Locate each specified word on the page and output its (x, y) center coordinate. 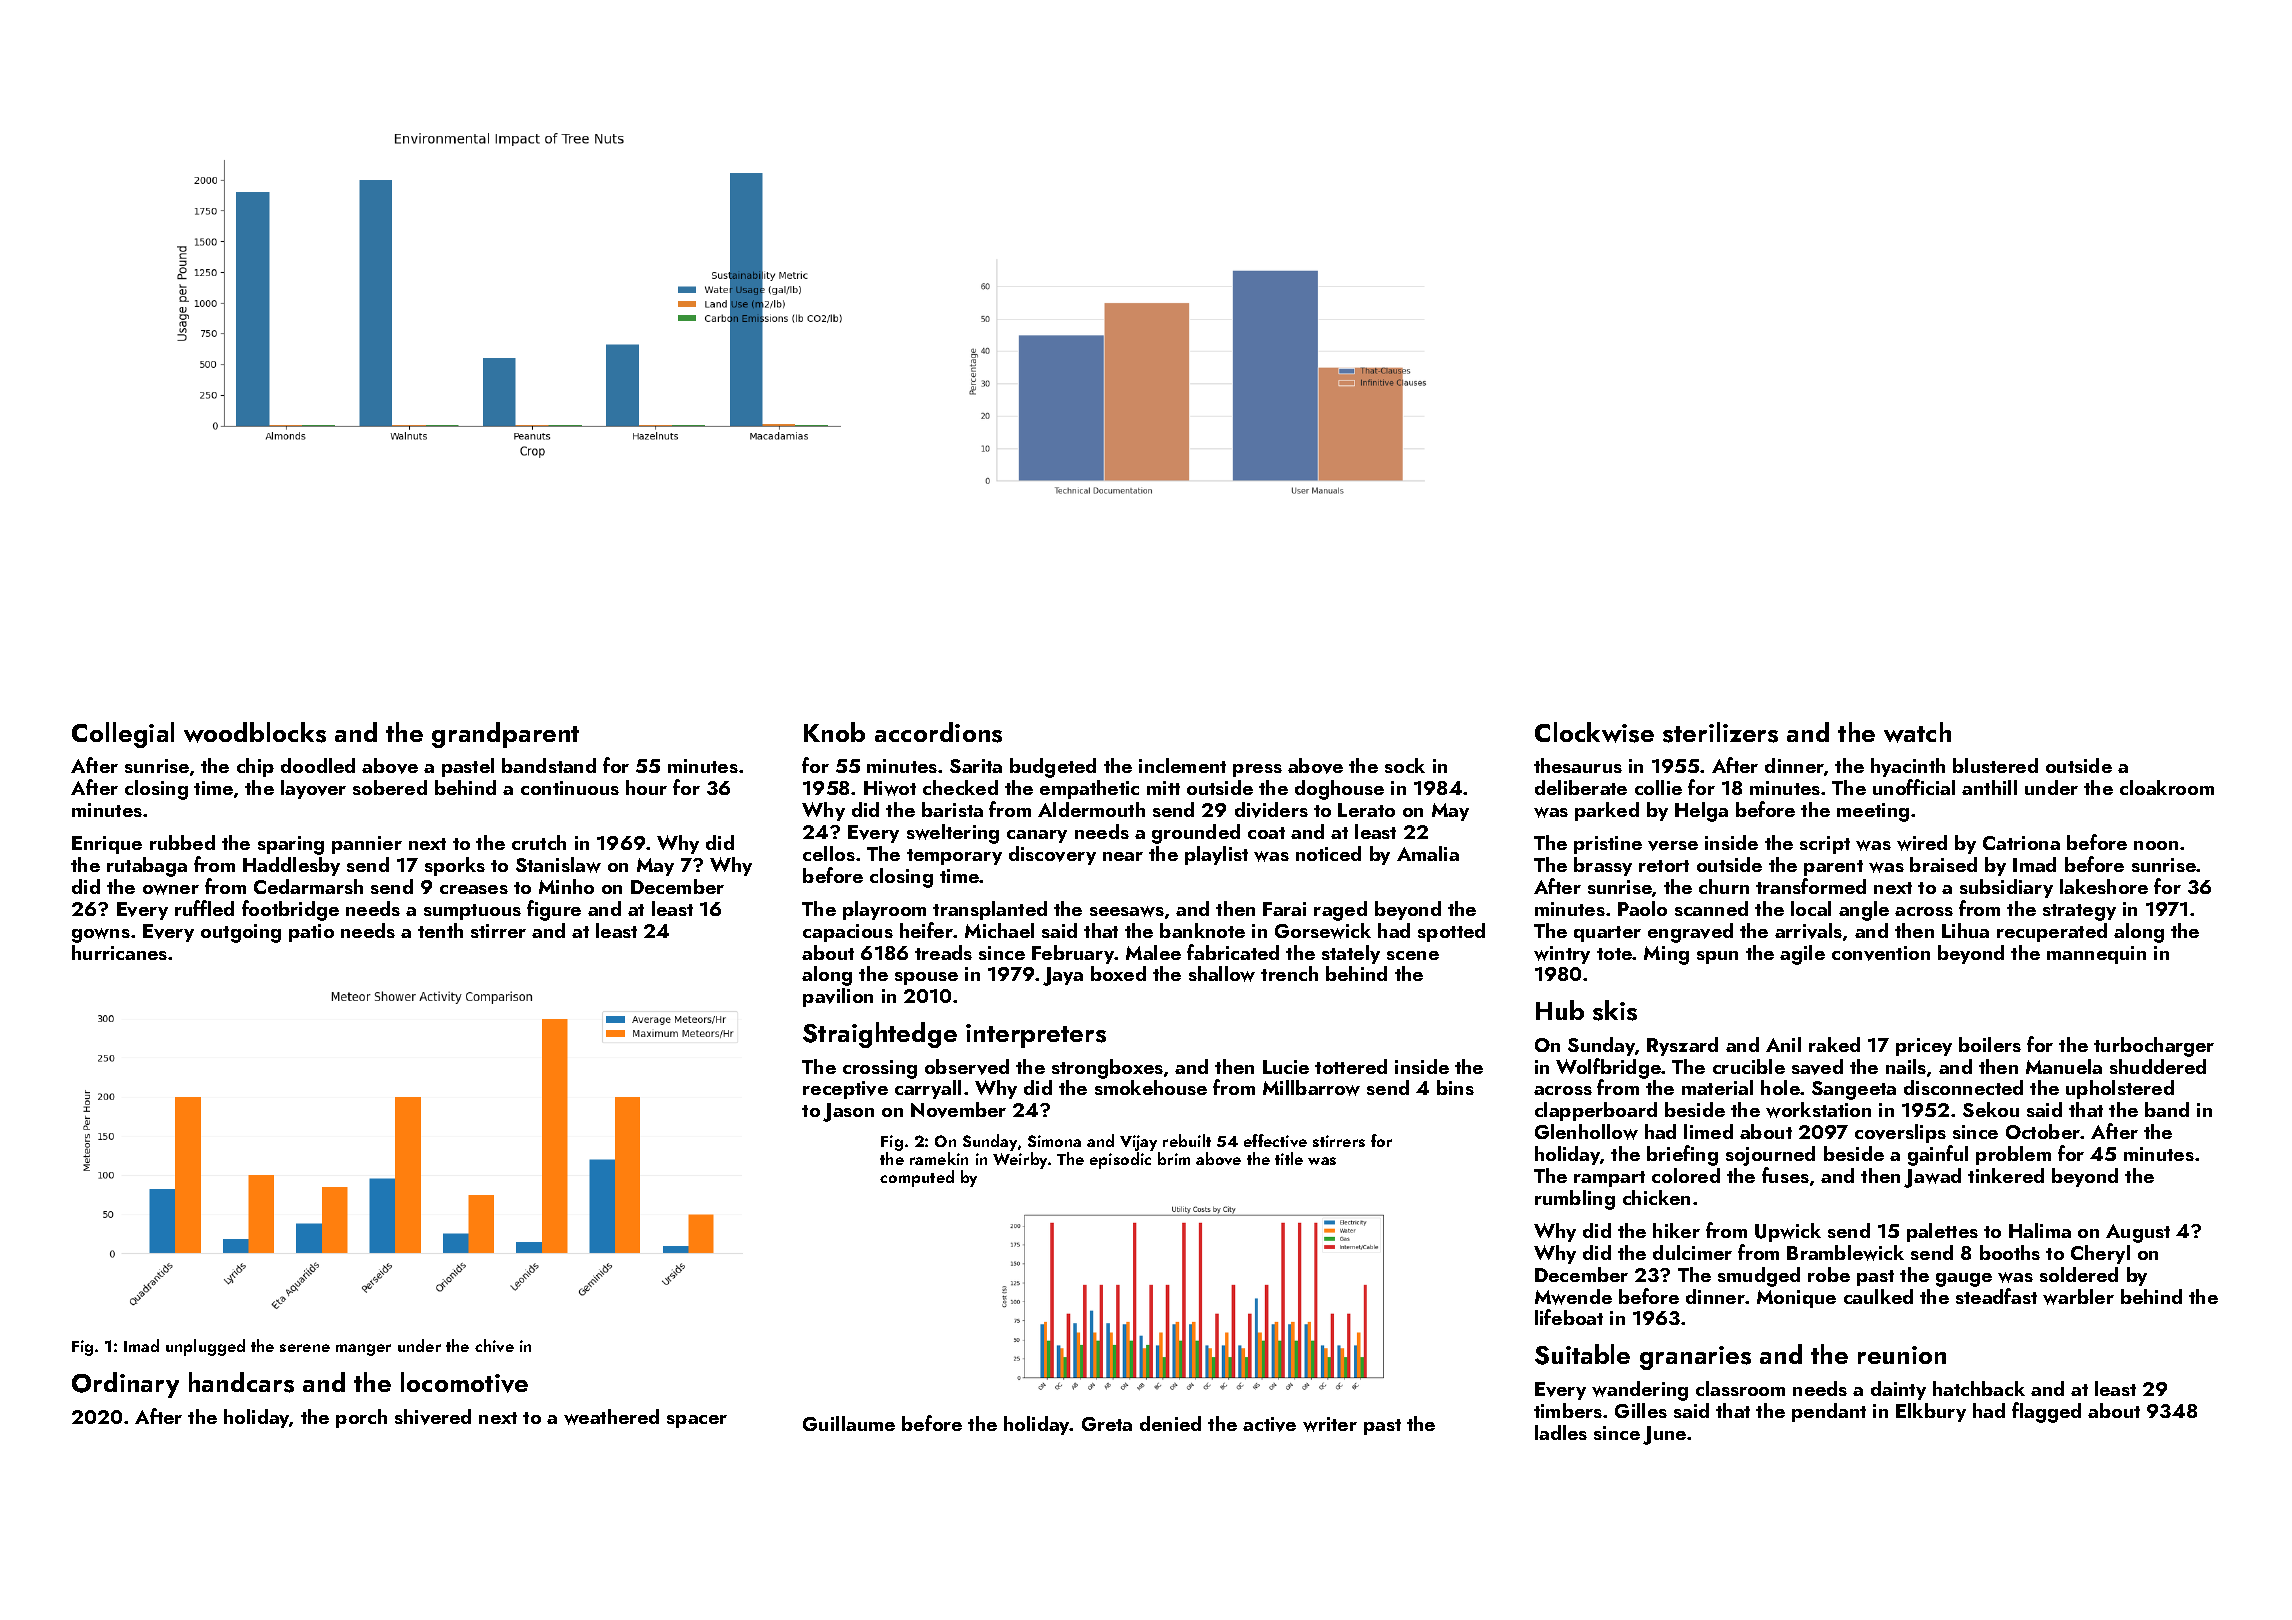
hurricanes (119, 952)
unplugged (205, 1347)
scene (1413, 955)
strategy (2079, 912)
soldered (2079, 1274)
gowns (101, 935)
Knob (834, 732)
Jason (848, 1112)
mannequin (2096, 955)
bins (1455, 1087)
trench (1289, 973)
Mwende (1573, 1297)
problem (2013, 1155)
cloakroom (2167, 787)
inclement (1182, 765)
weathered (611, 1417)
